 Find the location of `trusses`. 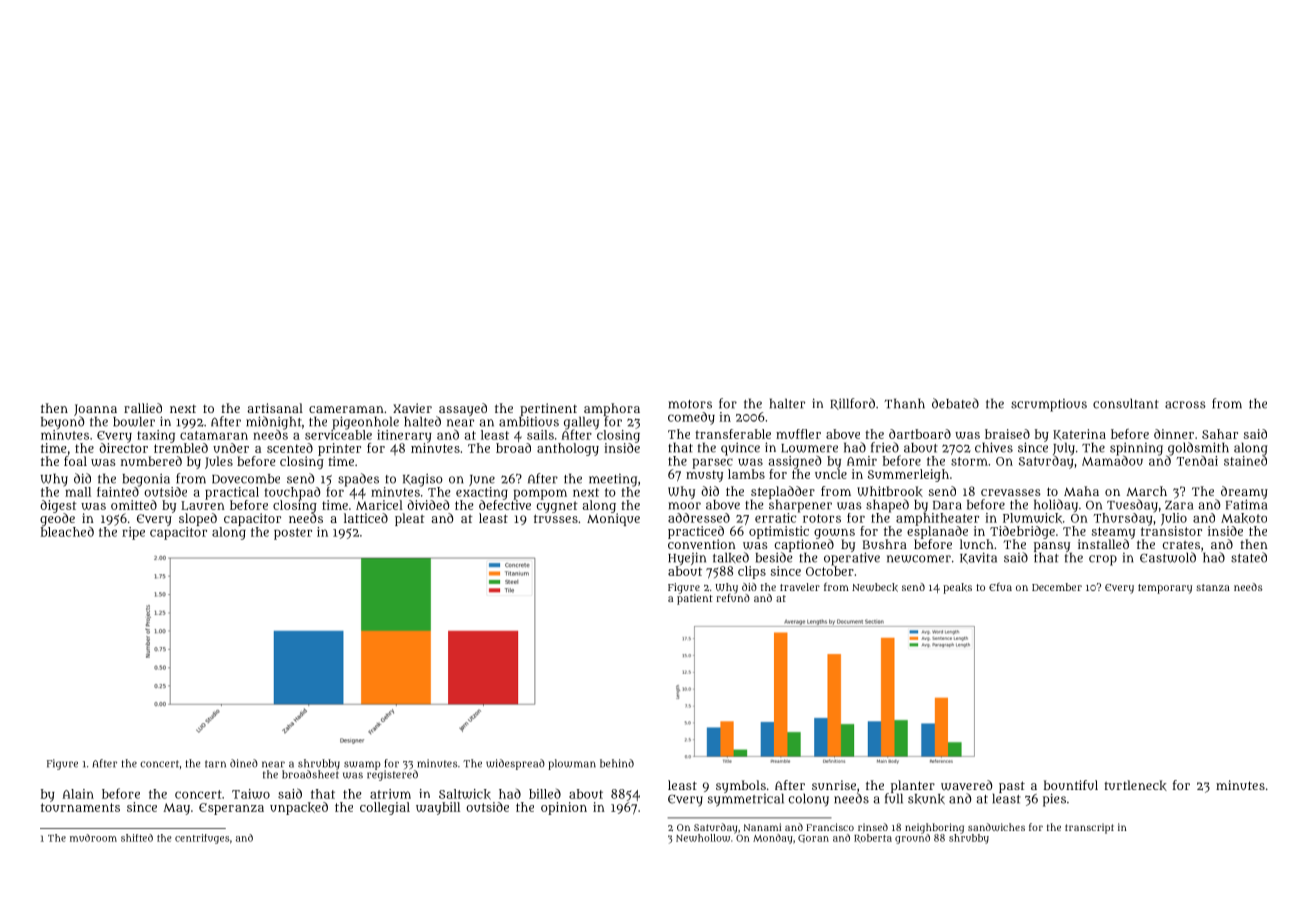

trusses is located at coordinates (556, 518).
